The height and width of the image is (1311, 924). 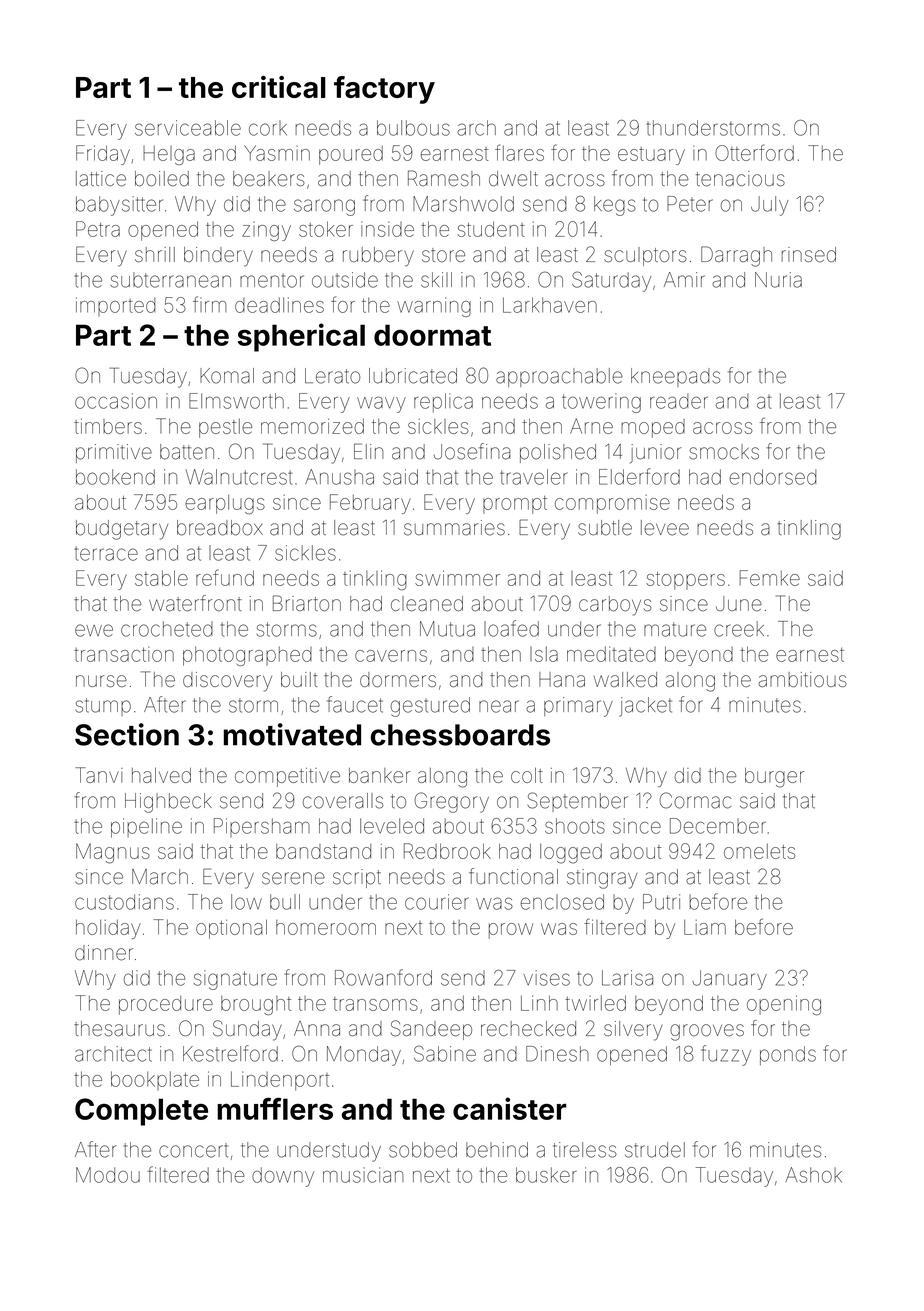 What do you see at coordinates (188, 128) in the image?
I see `serviceable` at bounding box center [188, 128].
